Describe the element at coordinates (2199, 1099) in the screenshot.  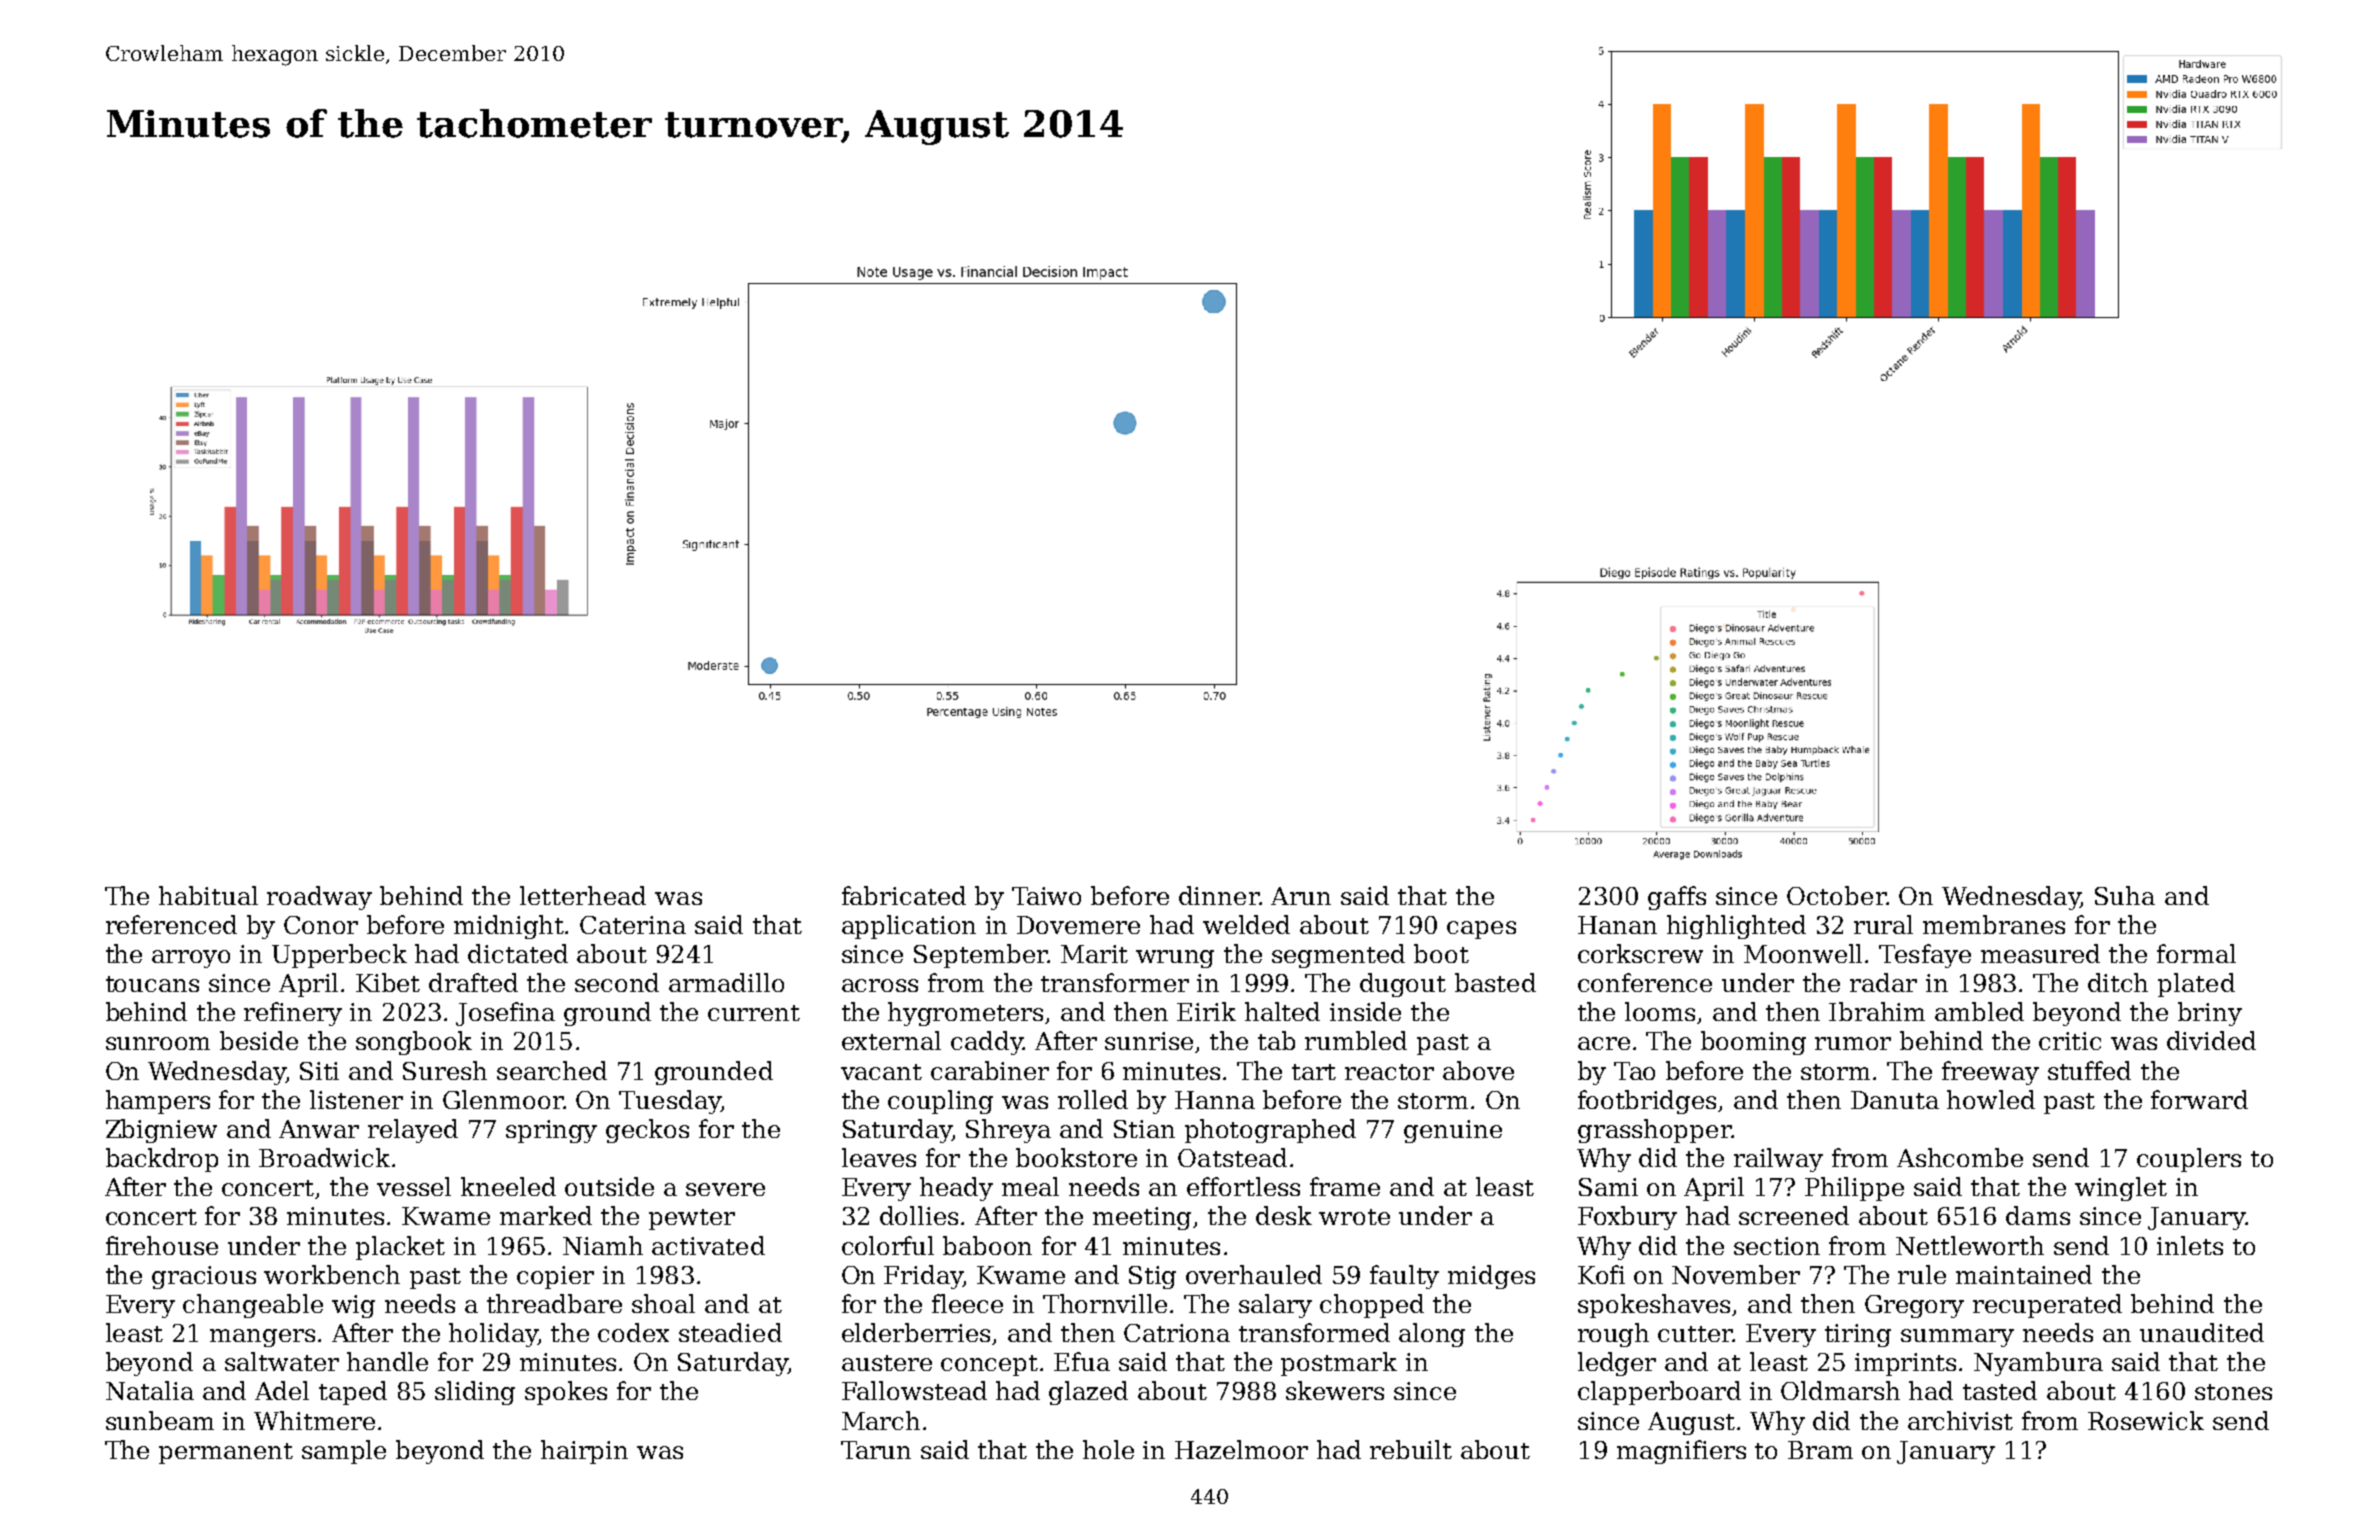
I see `forward` at that location.
